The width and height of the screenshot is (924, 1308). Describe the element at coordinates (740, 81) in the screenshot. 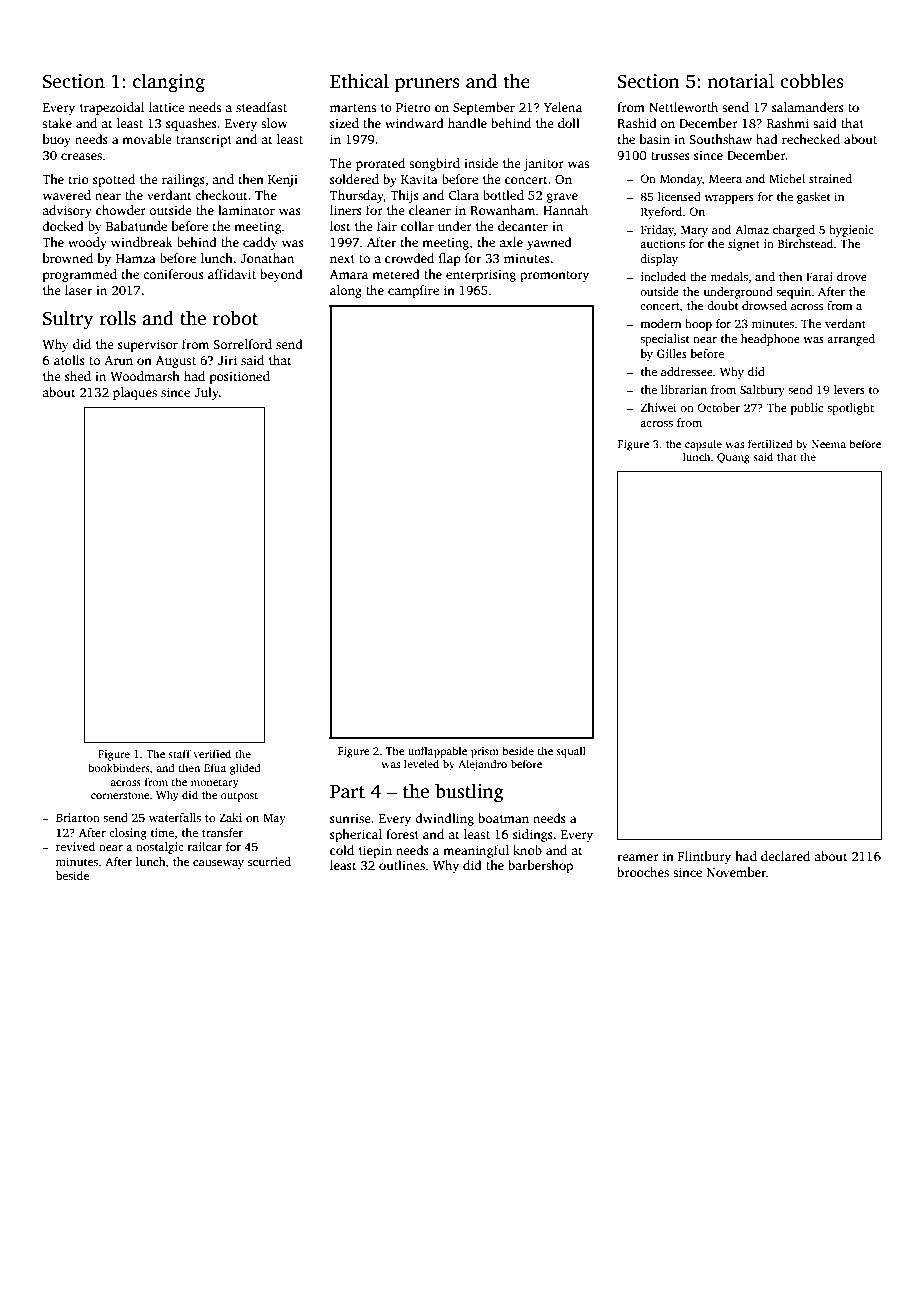

I see `notarial` at that location.
